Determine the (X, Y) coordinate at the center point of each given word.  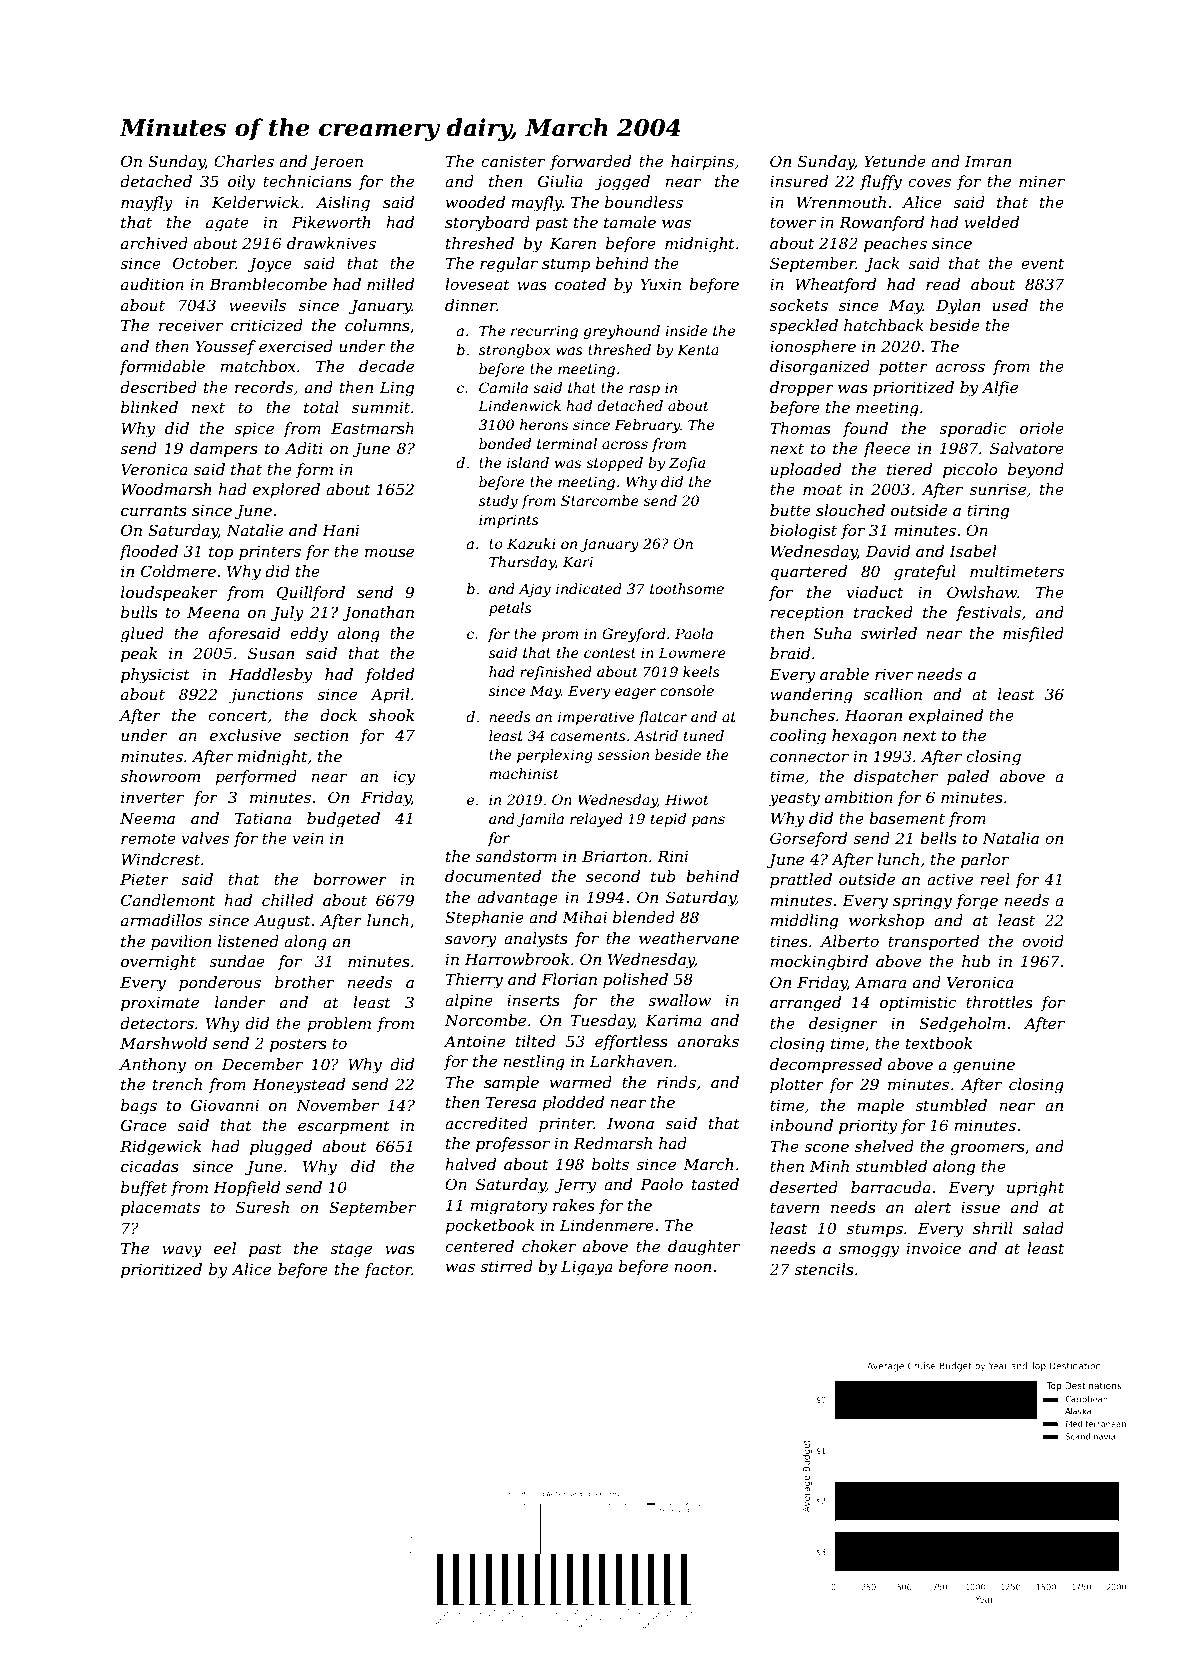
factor (388, 1270)
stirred (506, 1266)
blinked (149, 407)
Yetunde (895, 161)
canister (513, 161)
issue (980, 1207)
